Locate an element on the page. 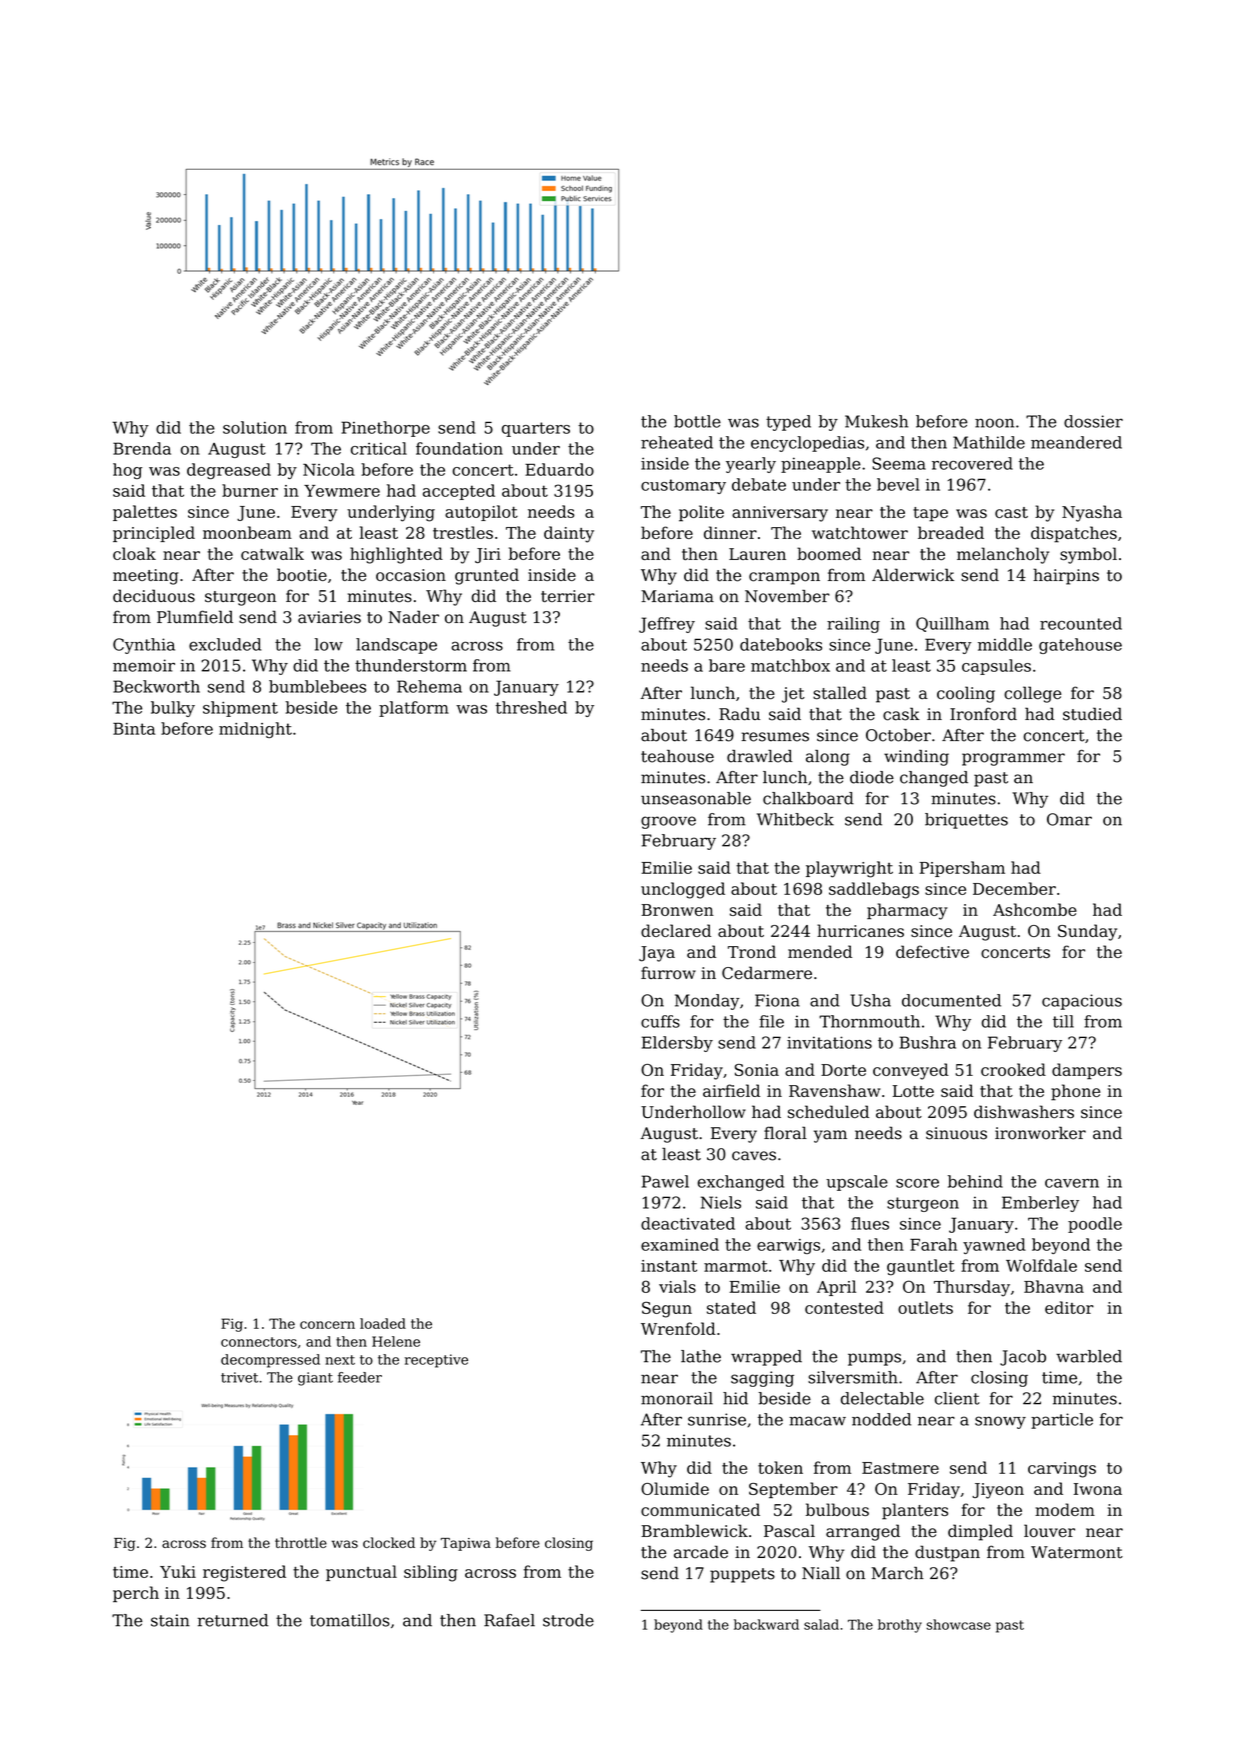 The height and width of the page is (1746, 1235). cooling is located at coordinates (966, 694).
